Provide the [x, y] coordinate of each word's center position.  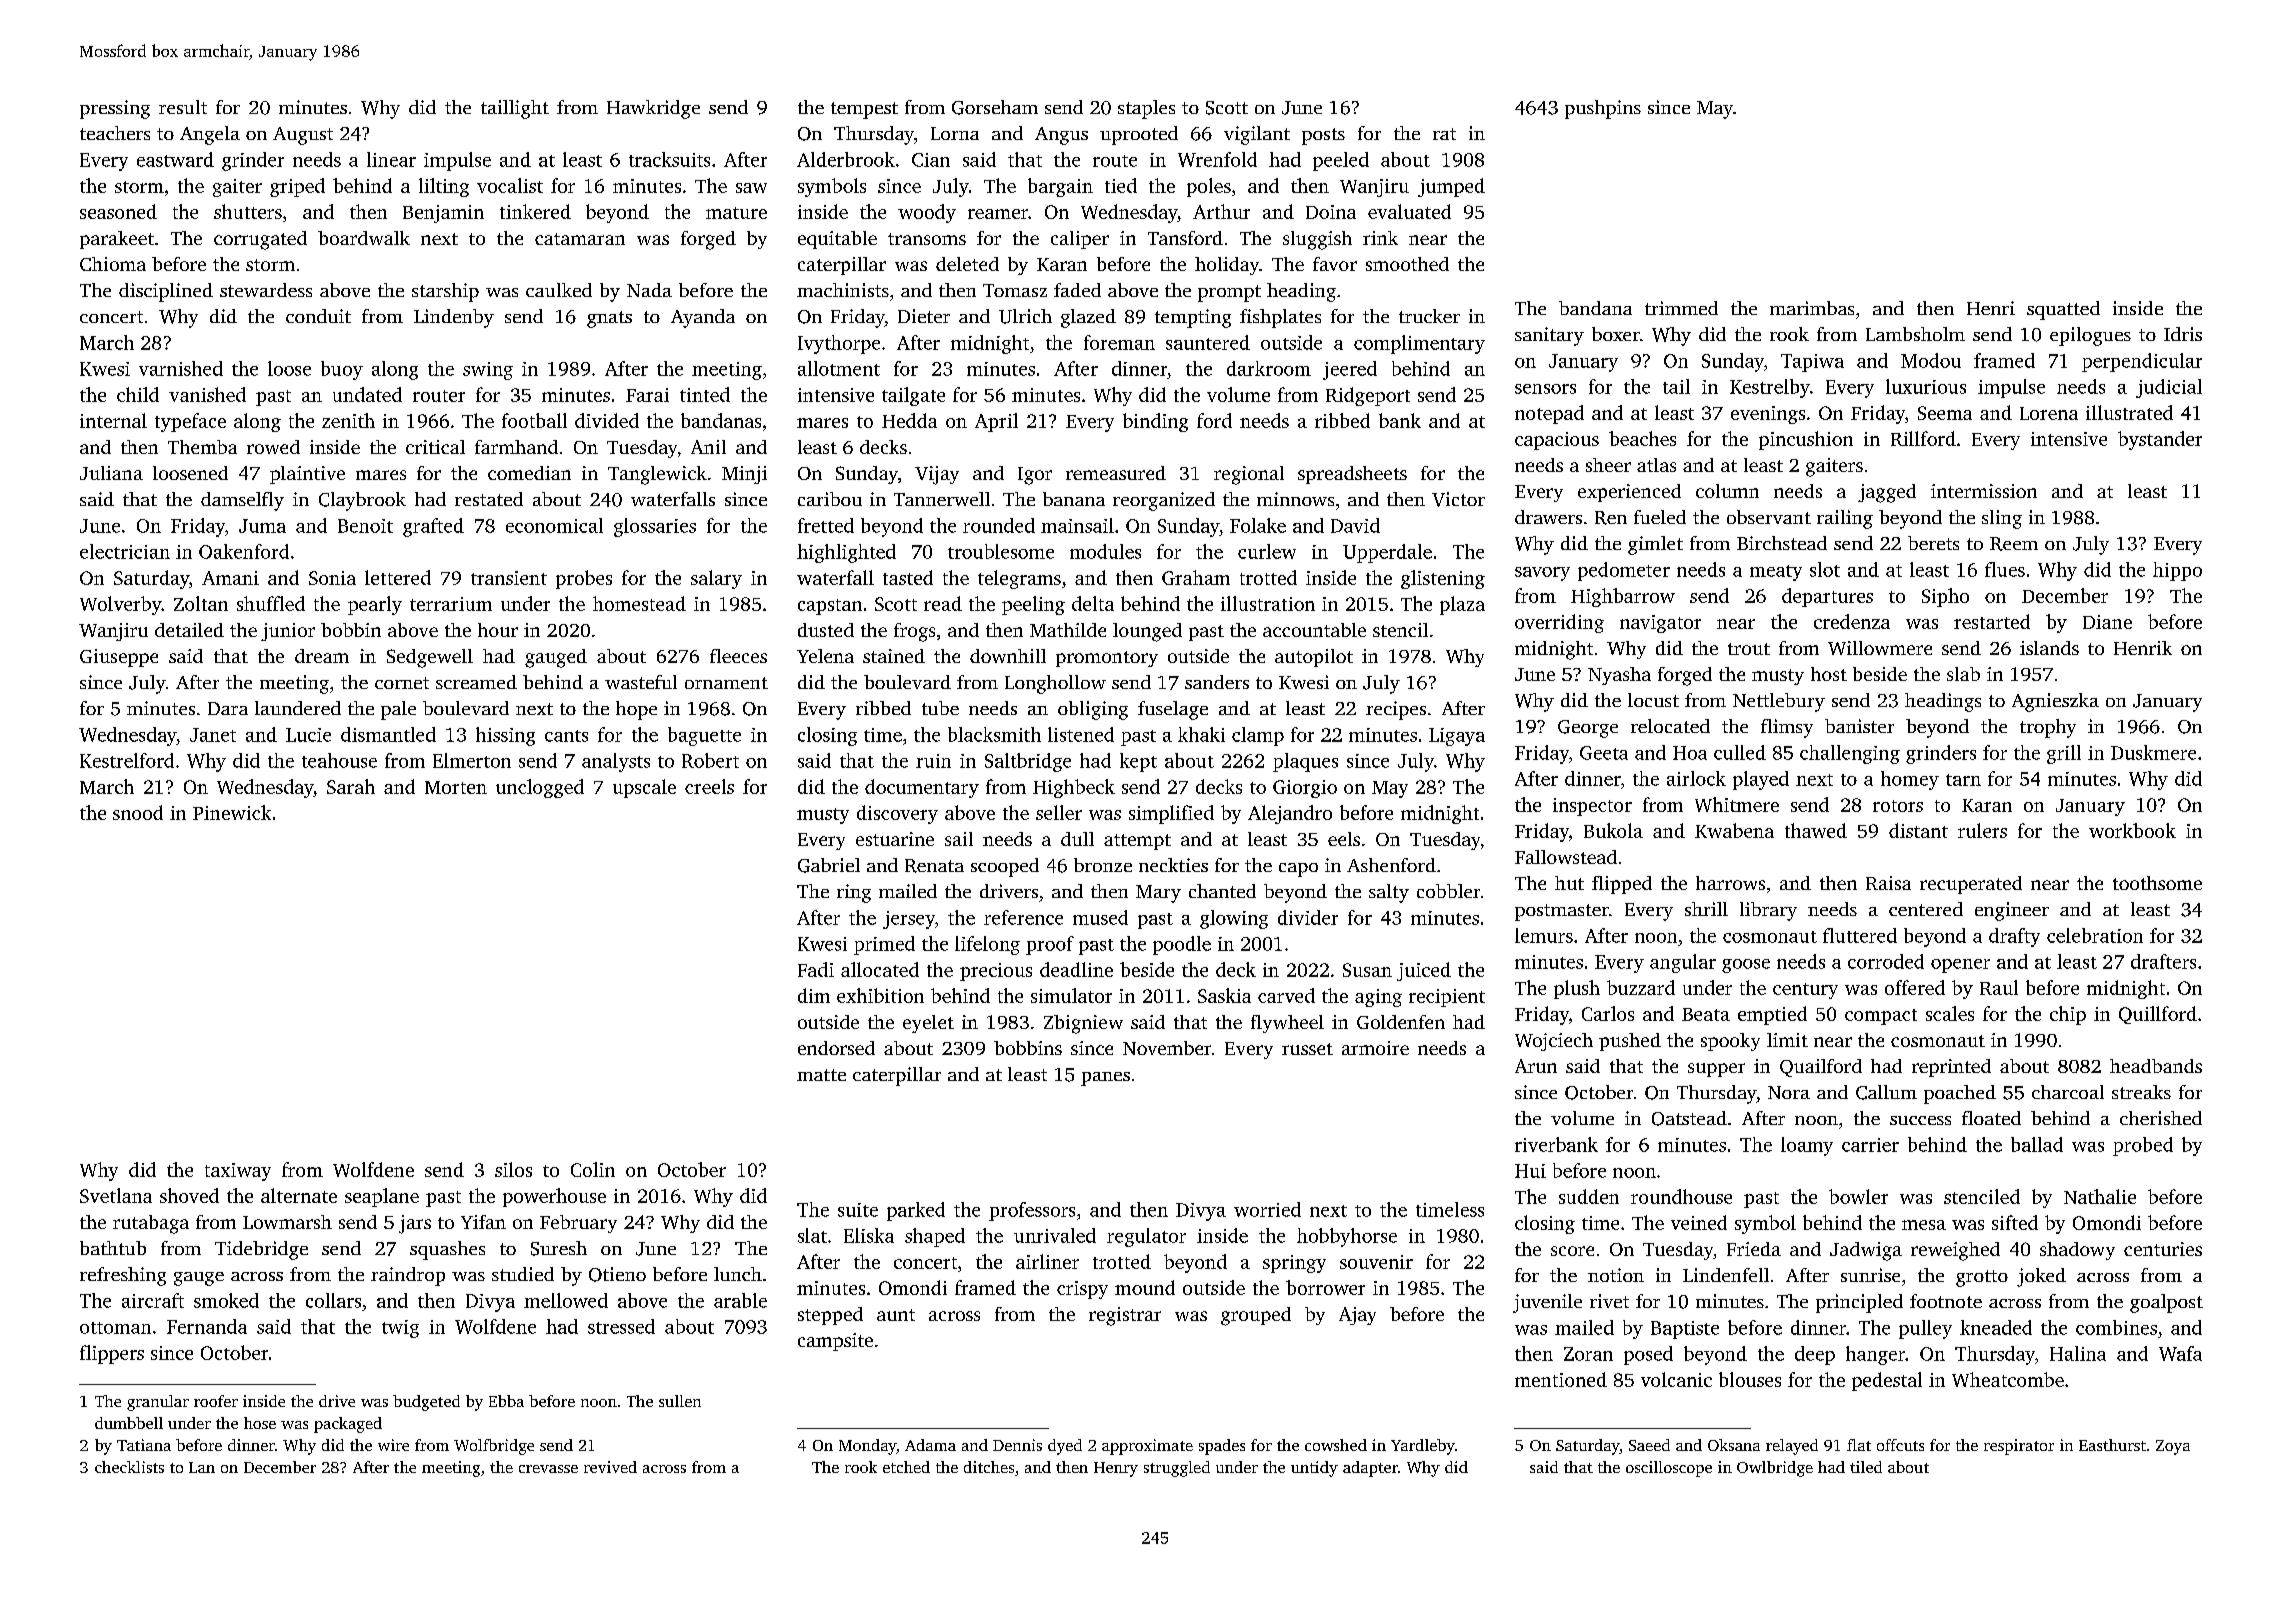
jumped [1451, 187]
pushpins [1603, 109]
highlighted [846, 553]
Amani [230, 578]
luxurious [1926, 386]
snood [138, 812]
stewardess [266, 290]
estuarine [895, 839]
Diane [2107, 622]
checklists [129, 1467]
